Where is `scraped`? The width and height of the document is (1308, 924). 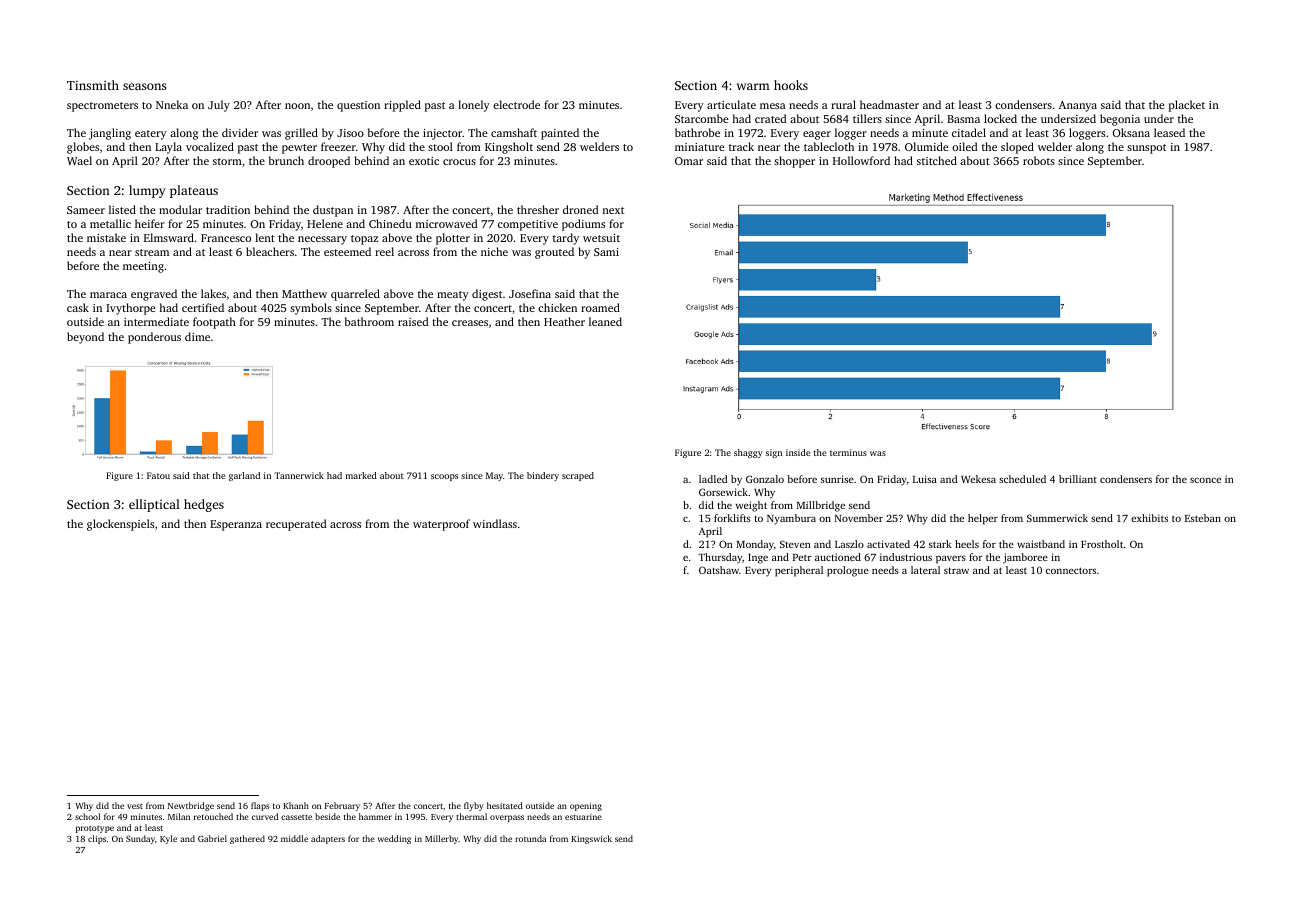 scraped is located at coordinates (578, 476).
